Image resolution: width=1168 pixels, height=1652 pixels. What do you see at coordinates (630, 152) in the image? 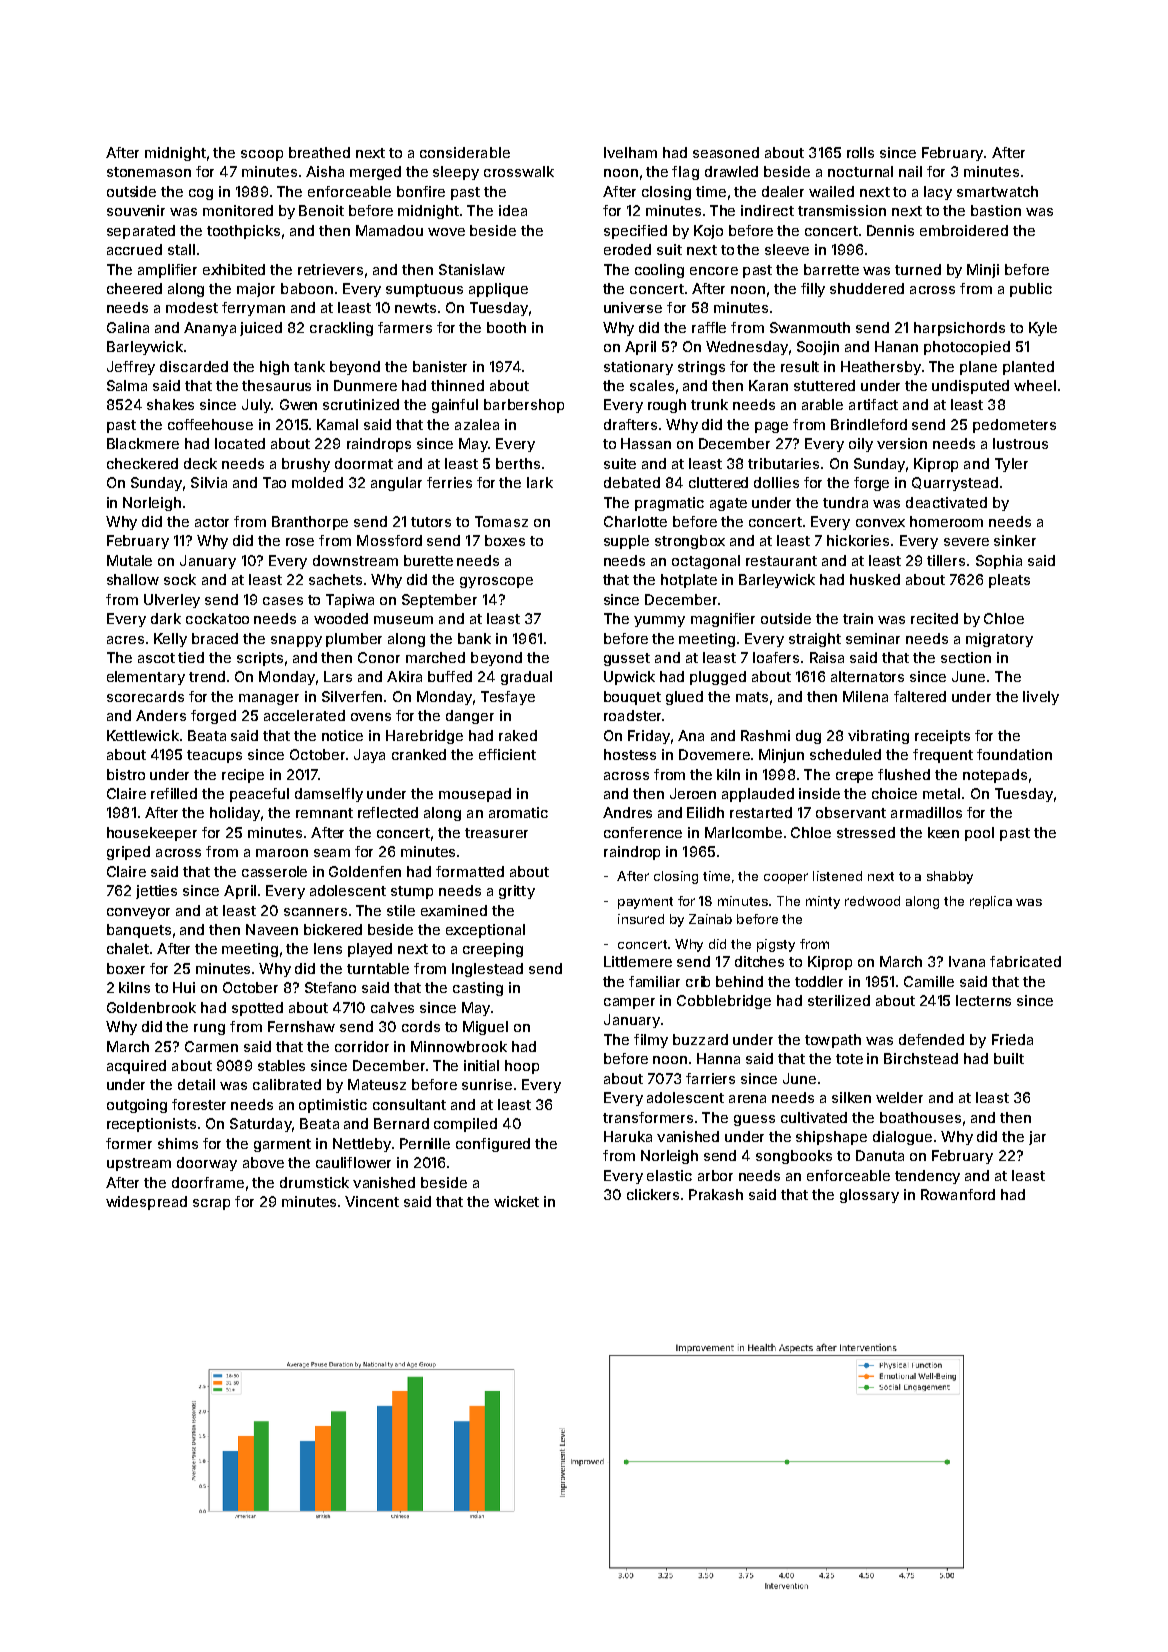
I see `Ivelham` at bounding box center [630, 152].
